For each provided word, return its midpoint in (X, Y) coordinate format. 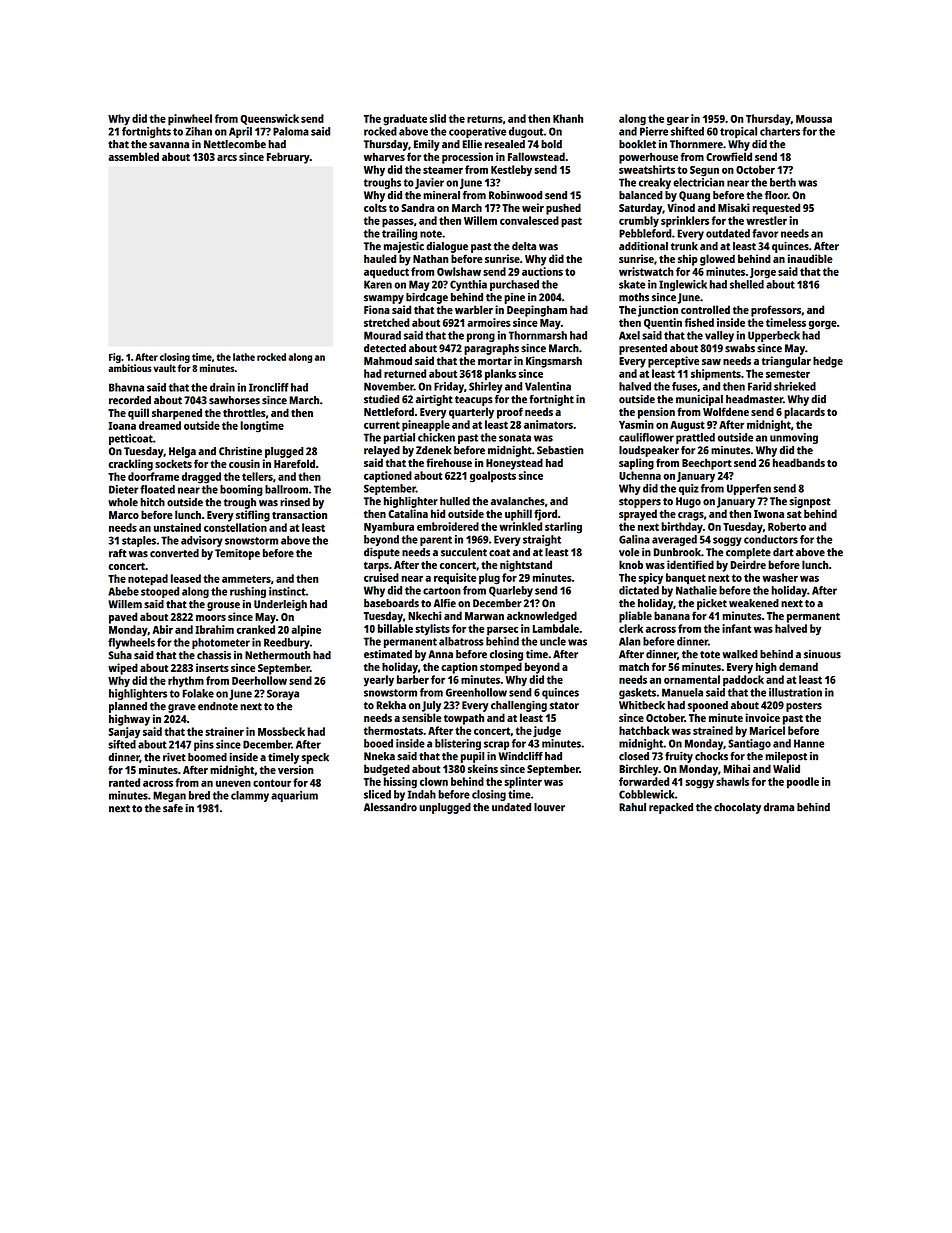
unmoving (794, 438)
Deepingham (537, 311)
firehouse (449, 462)
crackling (131, 465)
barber (413, 679)
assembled (133, 156)
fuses (684, 386)
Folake (198, 693)
